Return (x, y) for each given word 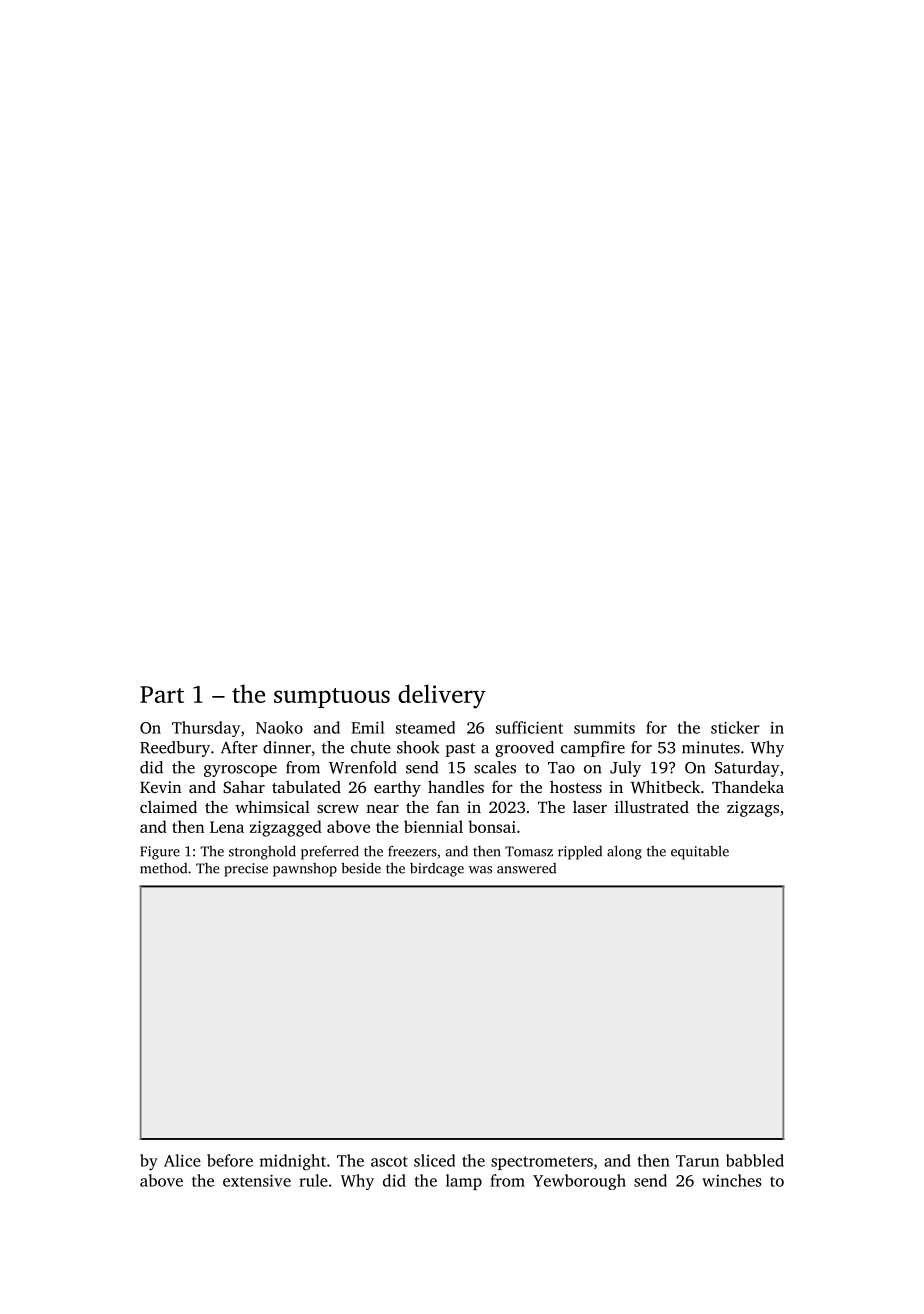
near (382, 809)
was (480, 870)
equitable (700, 853)
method (163, 868)
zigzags (753, 809)
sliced (434, 1160)
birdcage (437, 870)
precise (246, 870)
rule (313, 1180)
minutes (711, 747)
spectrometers (542, 1163)
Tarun (697, 1161)
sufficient (529, 727)
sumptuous (332, 698)
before (230, 1160)
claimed (168, 806)
